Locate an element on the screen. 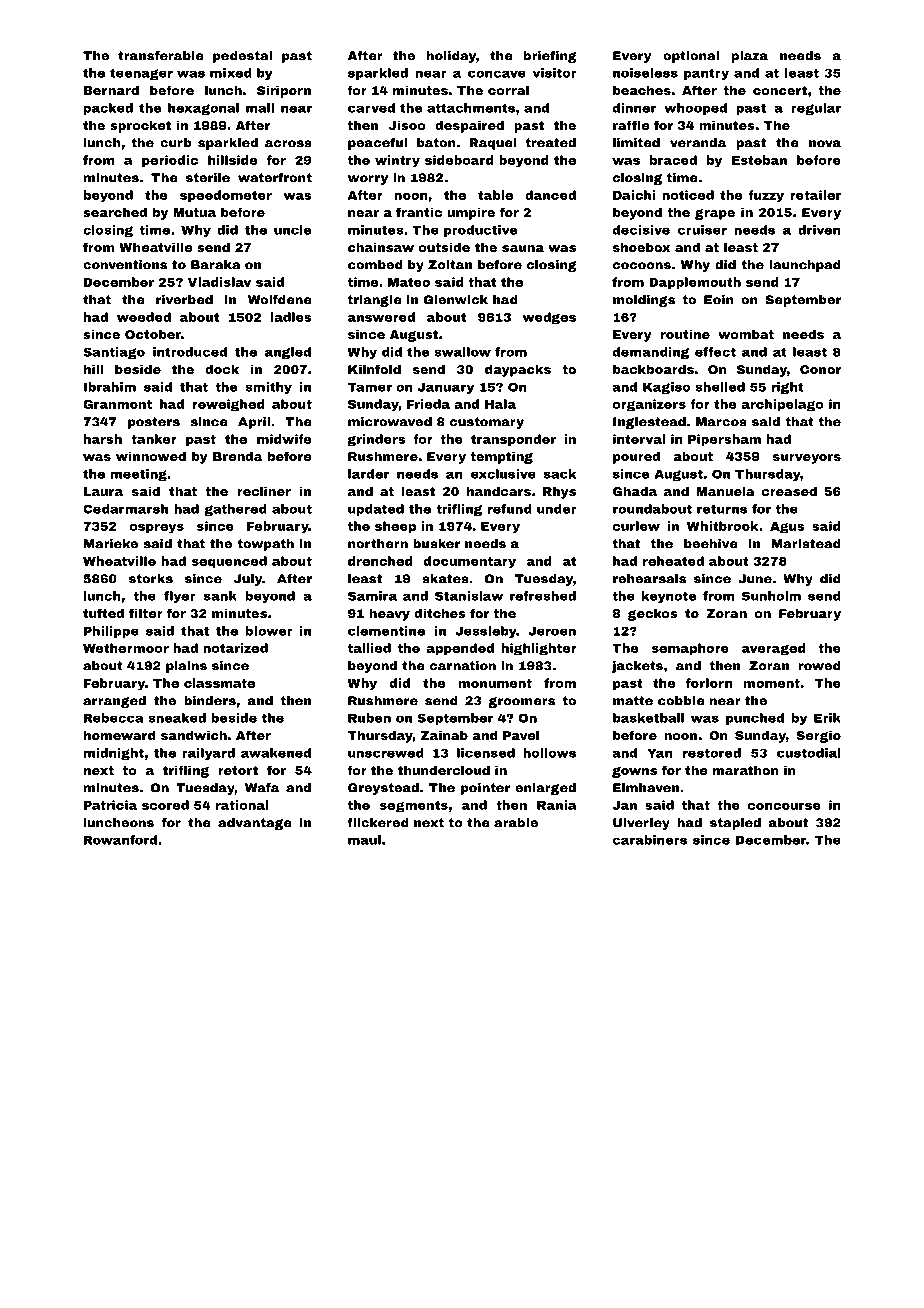 Image resolution: width=924 pixels, height=1308 pixels. stapled is located at coordinates (735, 824).
